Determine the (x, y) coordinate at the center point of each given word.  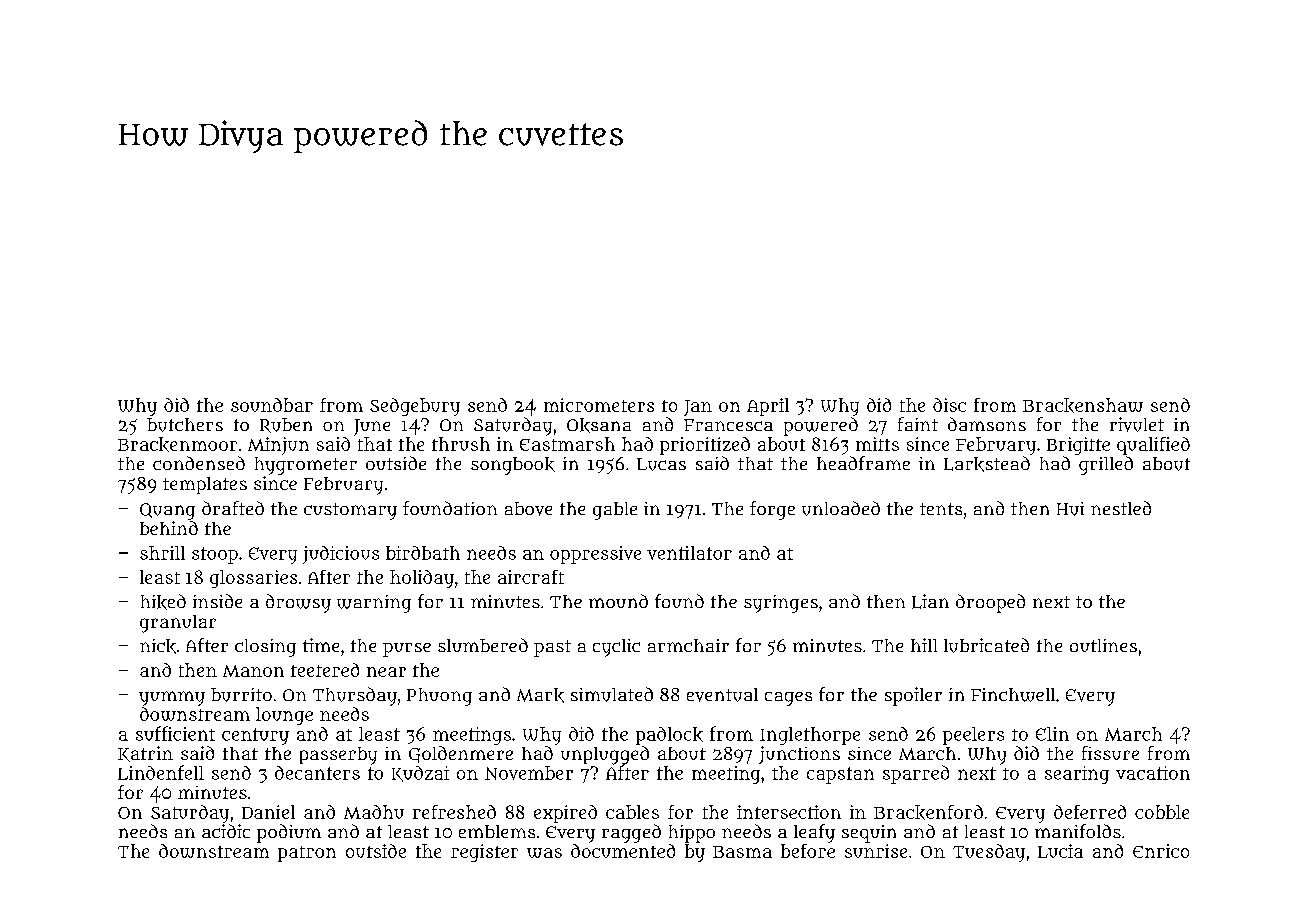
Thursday (355, 696)
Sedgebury (415, 407)
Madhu (374, 812)
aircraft (531, 577)
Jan (698, 408)
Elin (1052, 734)
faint (918, 424)
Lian (930, 601)
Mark (540, 695)
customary (350, 511)
